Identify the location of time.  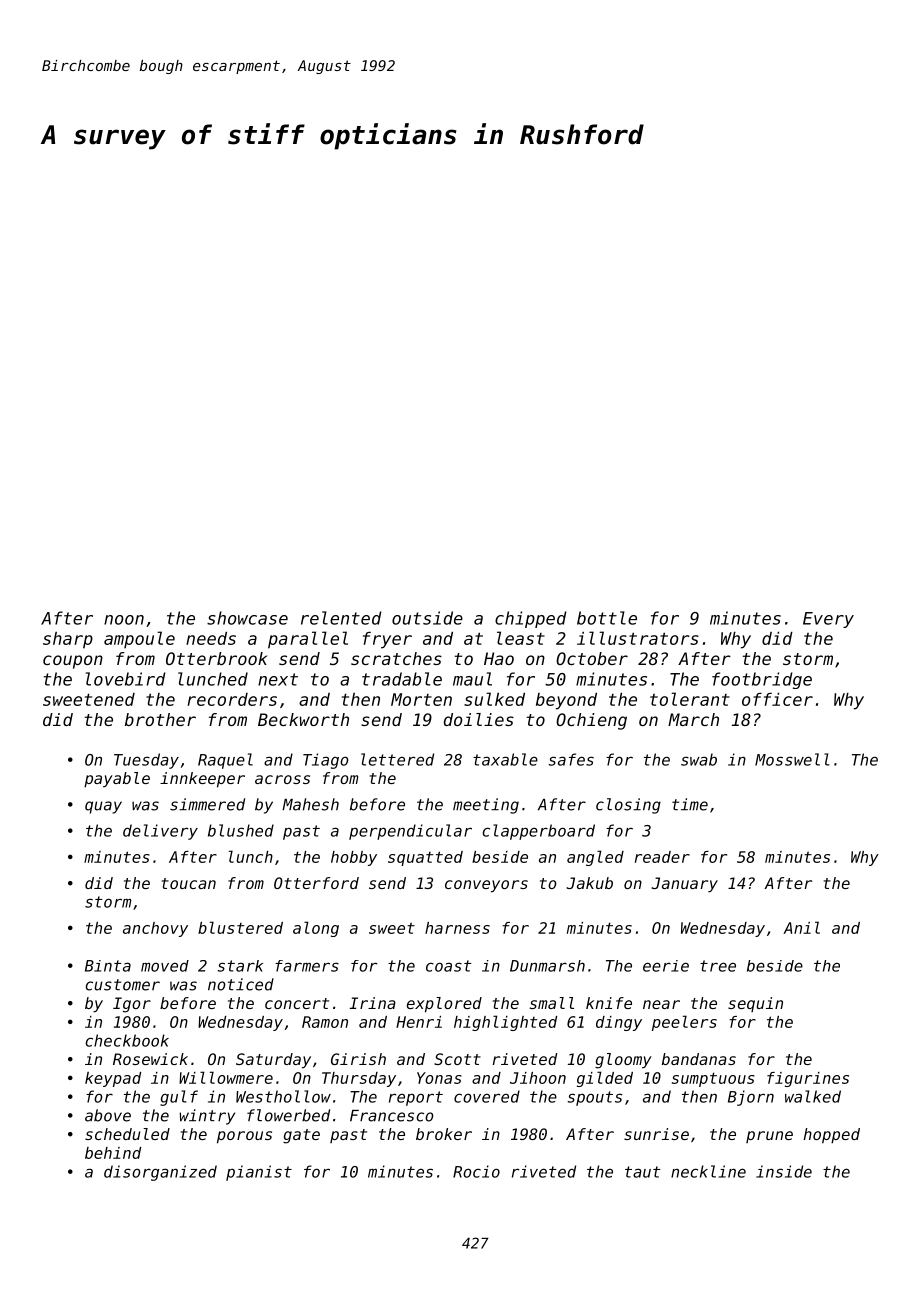
(690, 804).
